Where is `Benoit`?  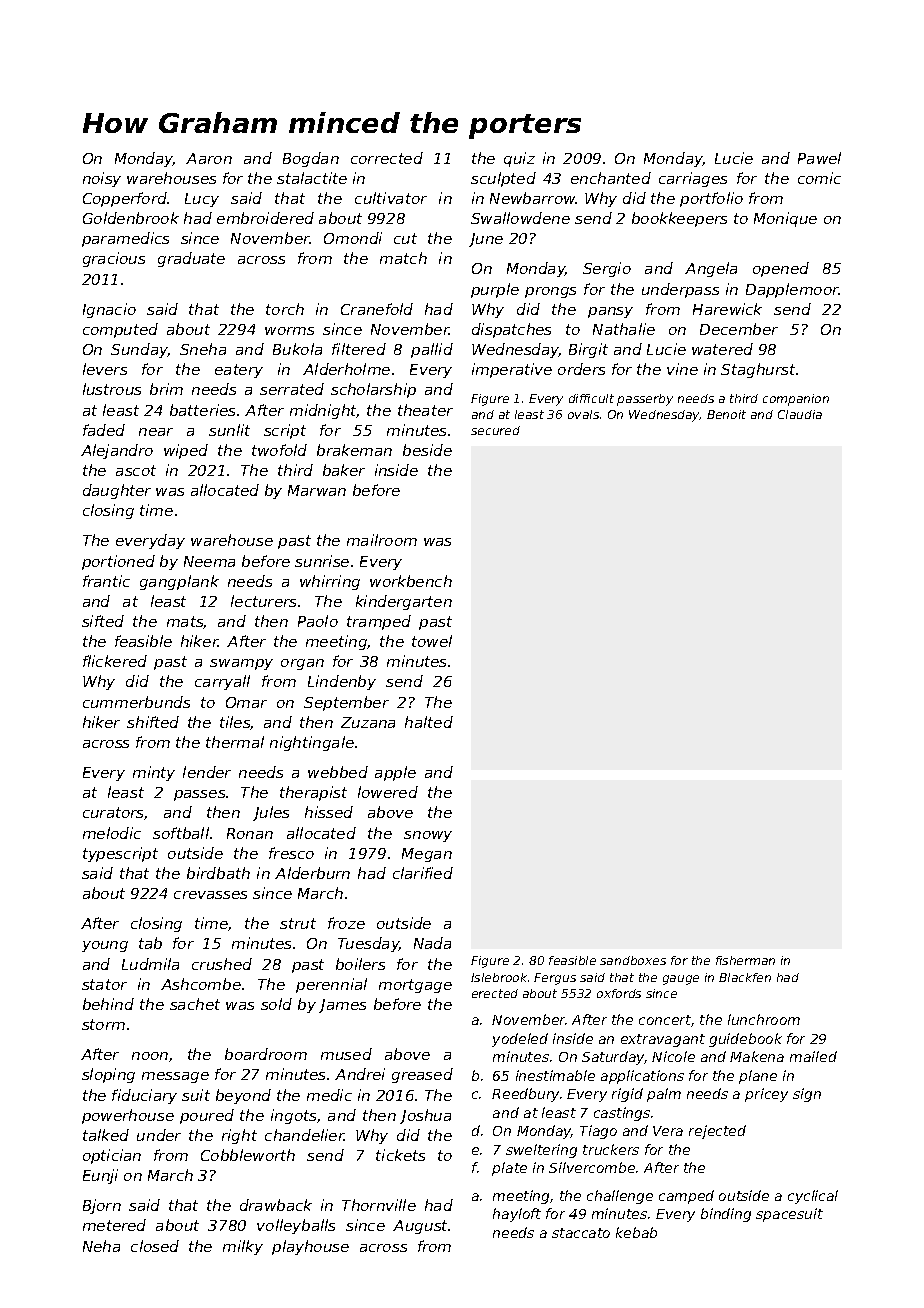
Benoit is located at coordinates (726, 414).
